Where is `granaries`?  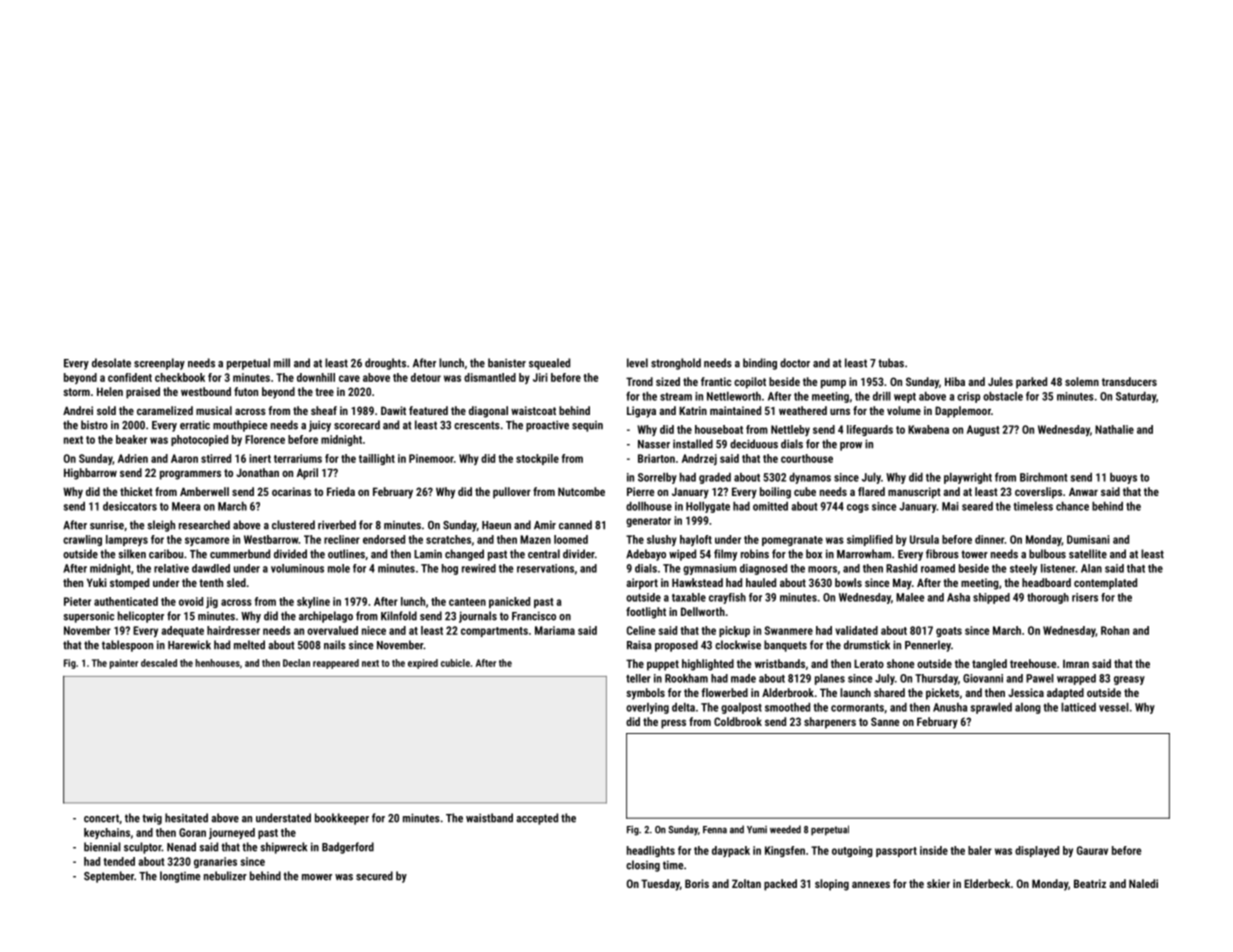 granaries is located at coordinates (215, 862).
